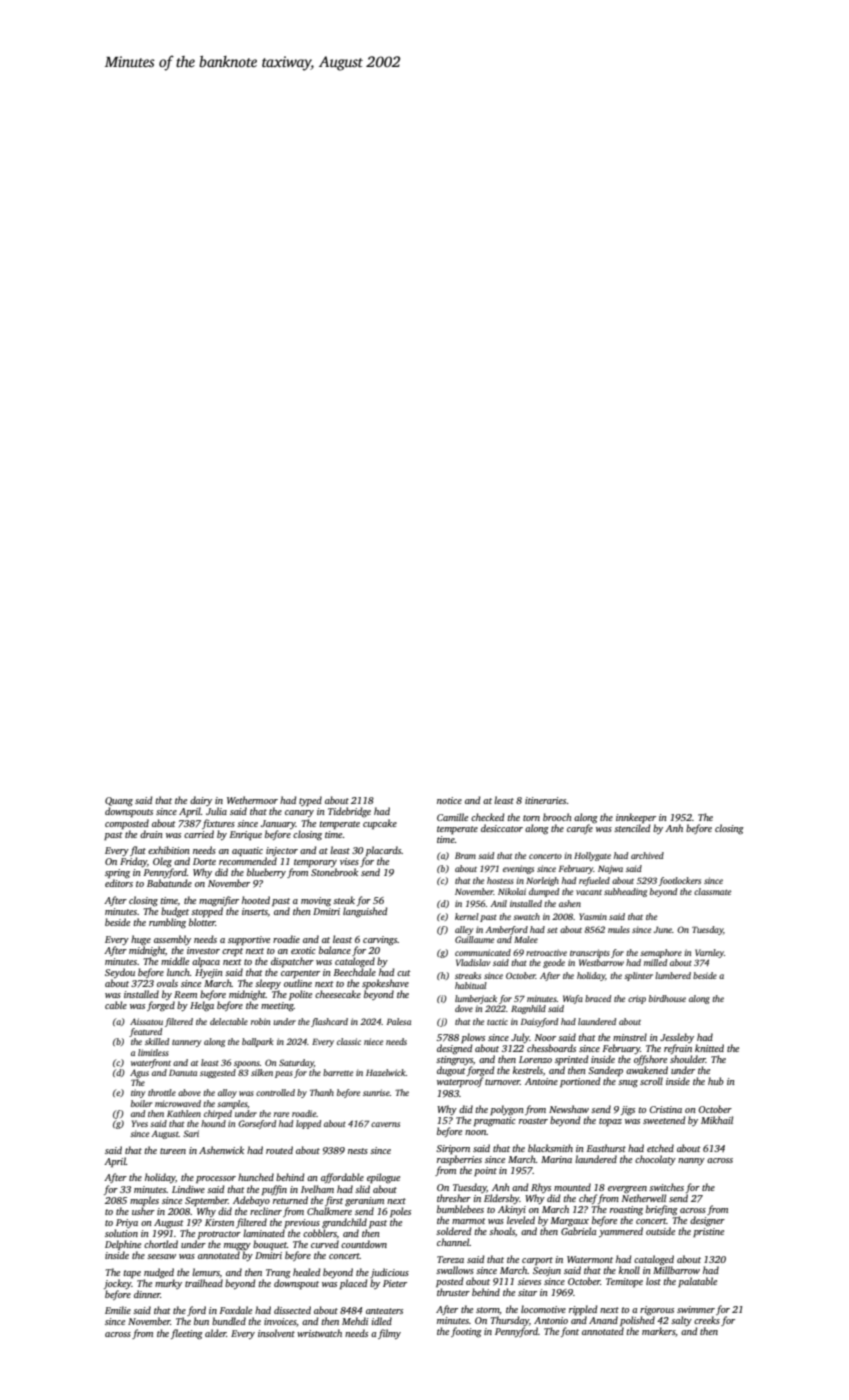  Describe the element at coordinates (636, 818) in the screenshot. I see `innkeeper` at that location.
